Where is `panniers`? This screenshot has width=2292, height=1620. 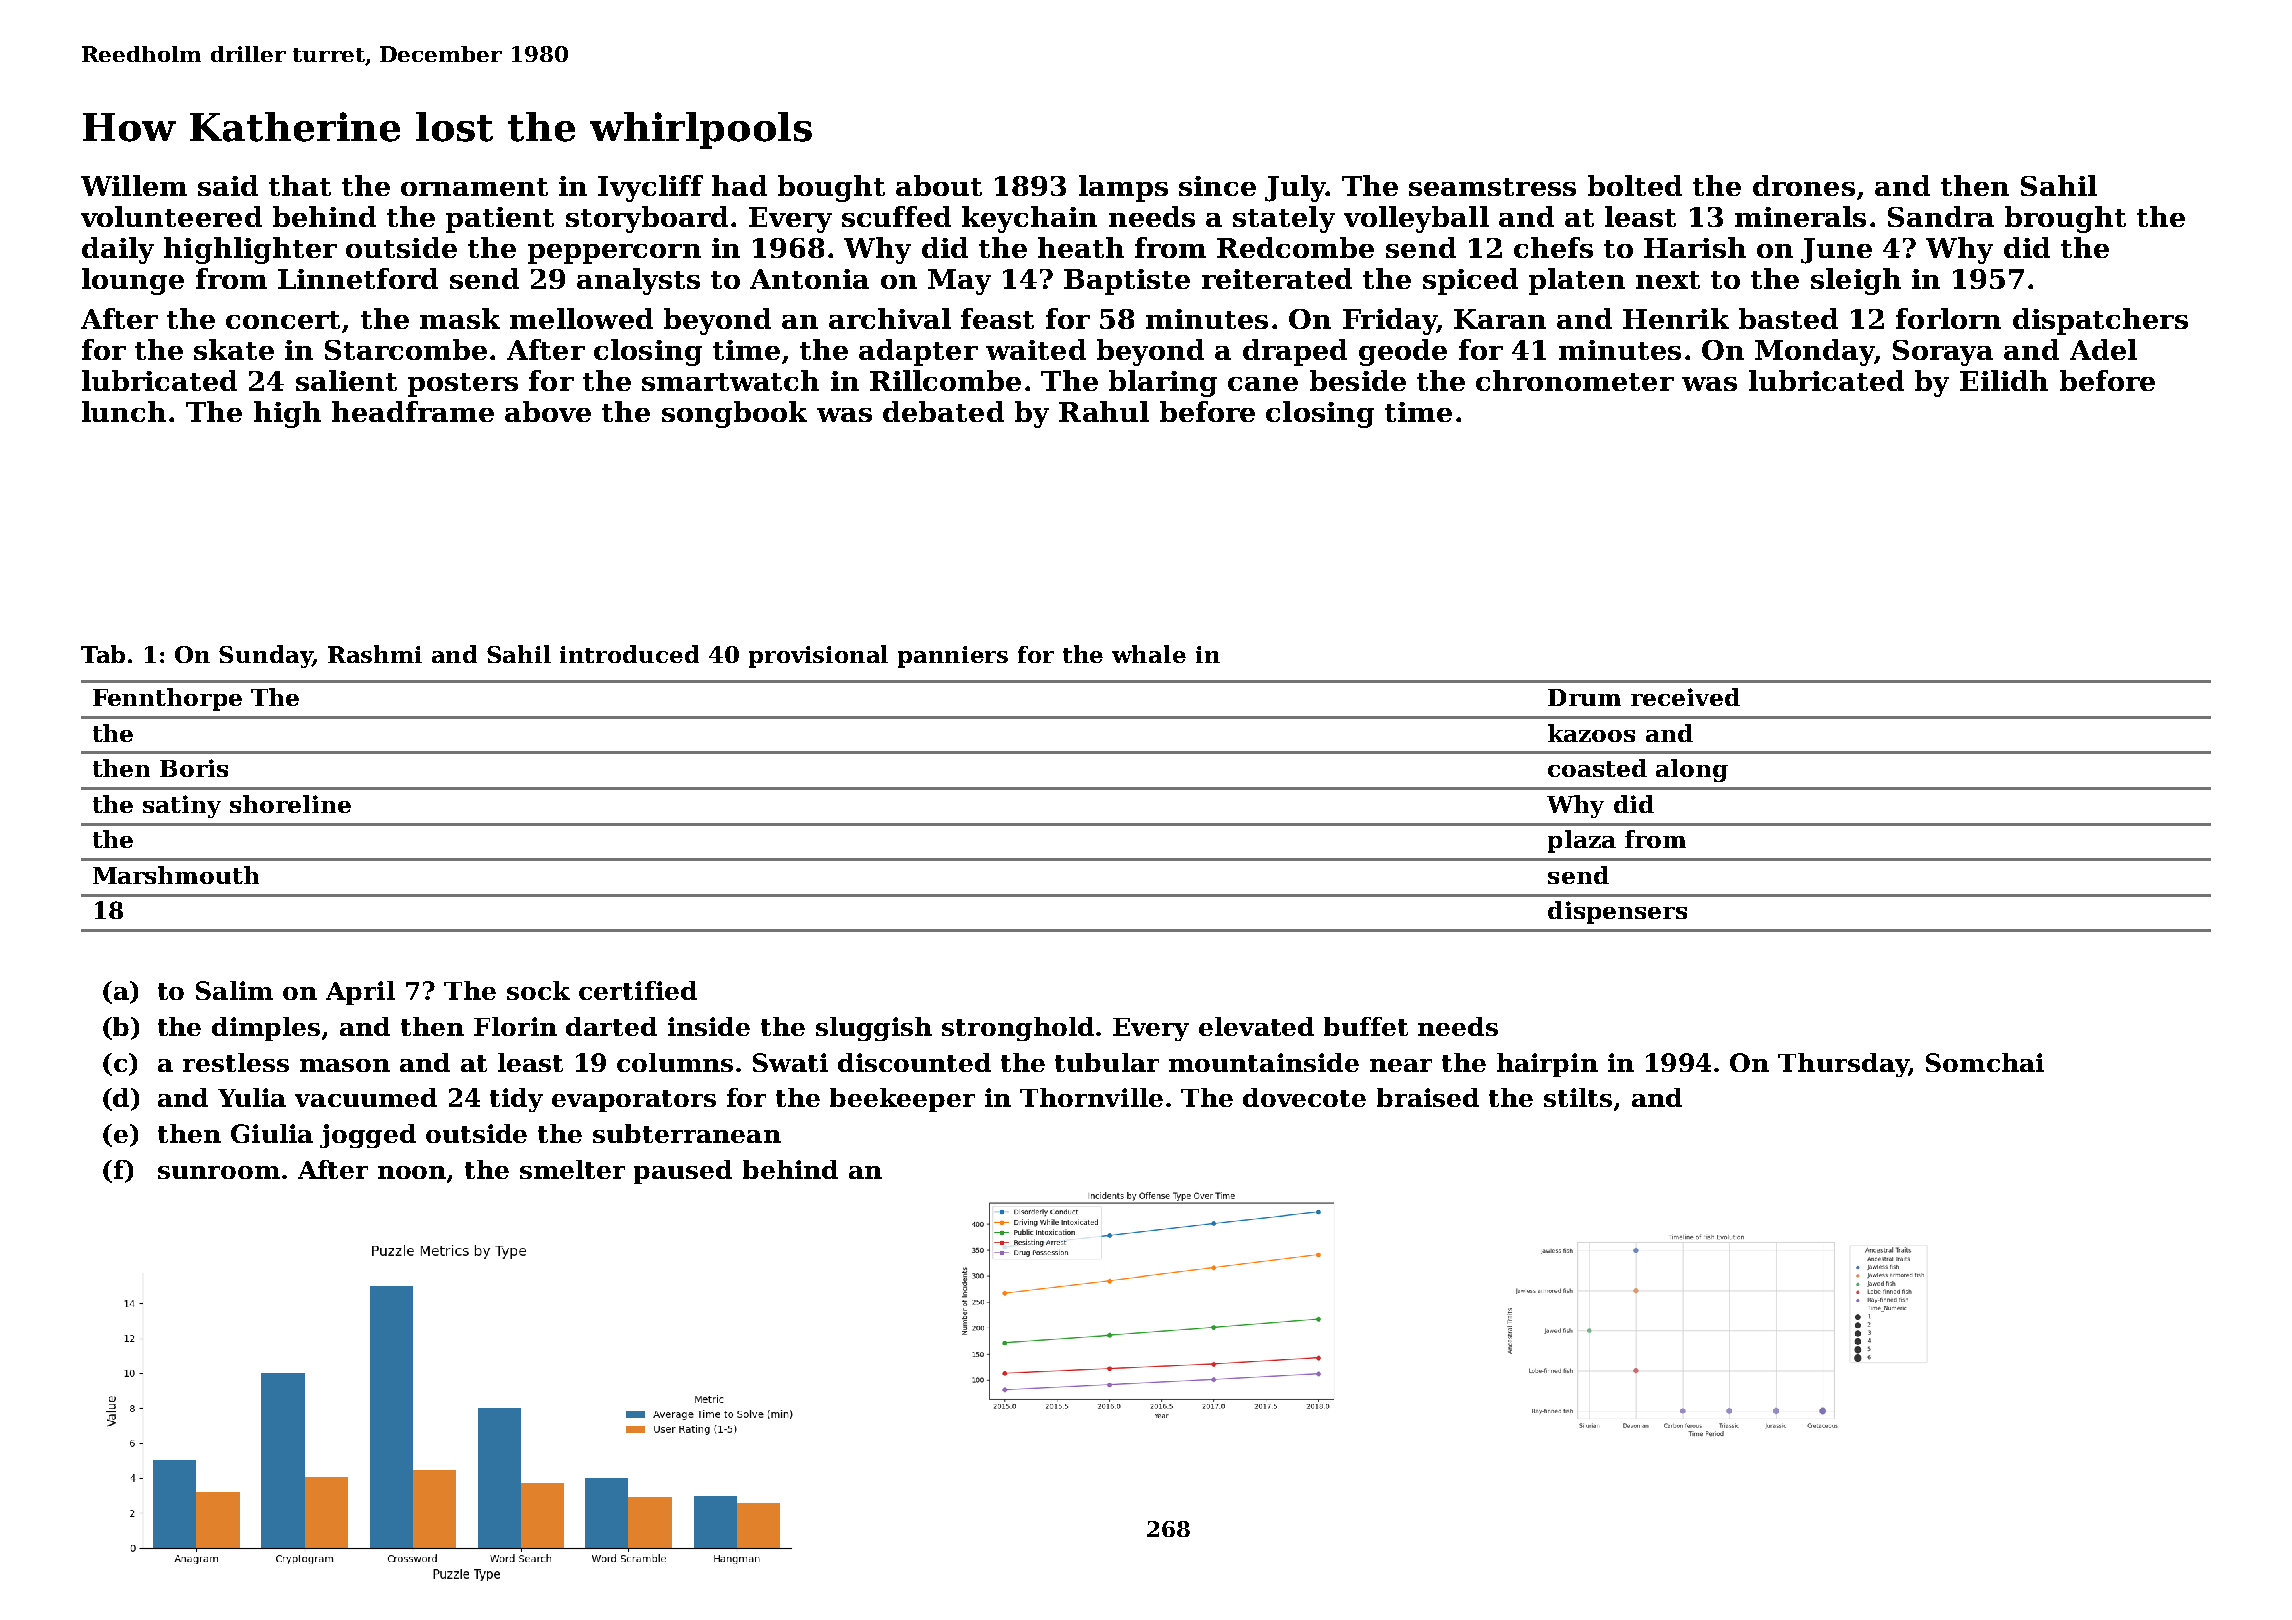 panniers is located at coordinates (953, 657).
